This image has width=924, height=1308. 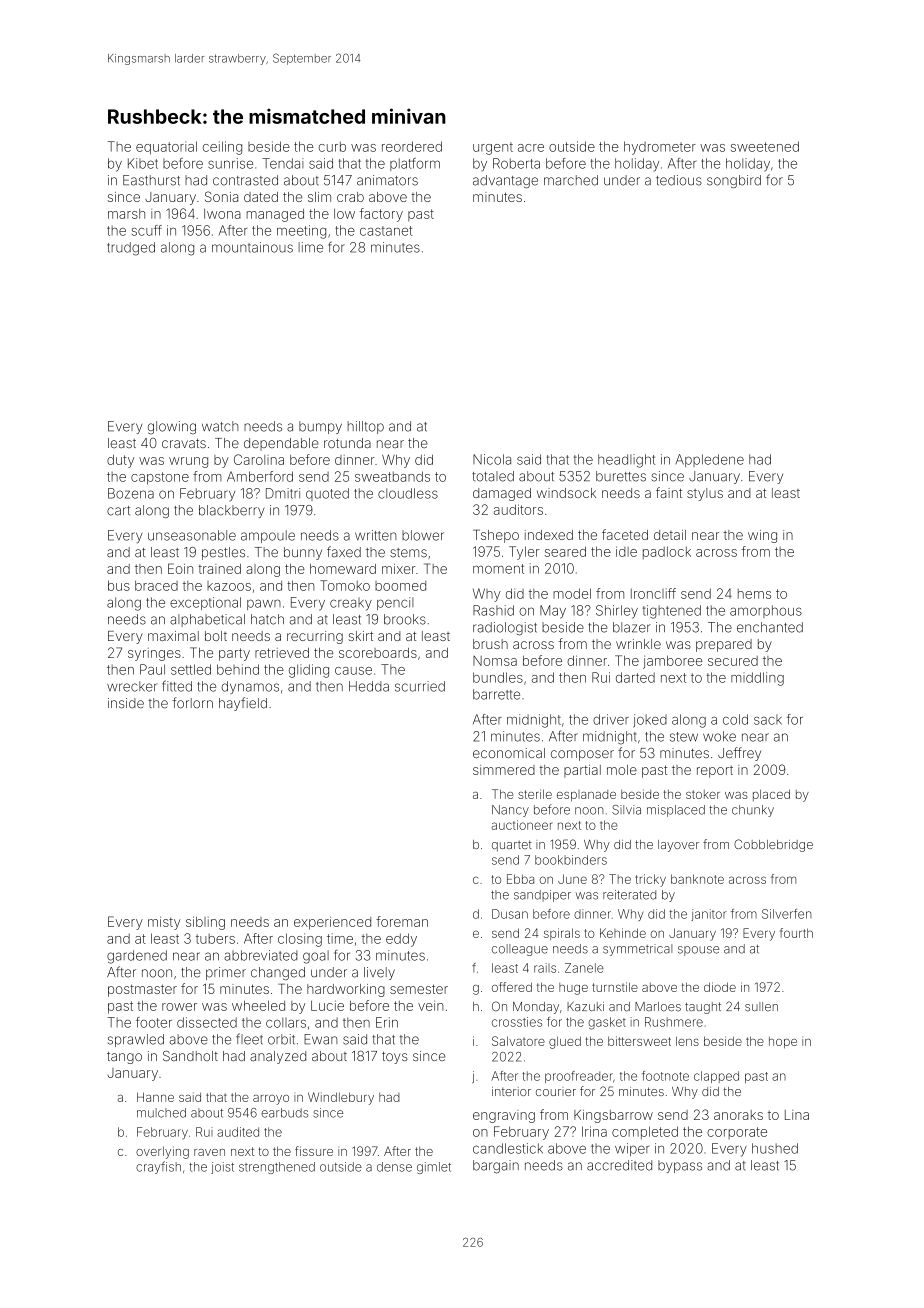 I want to click on Jeffrey, so click(x=739, y=754).
